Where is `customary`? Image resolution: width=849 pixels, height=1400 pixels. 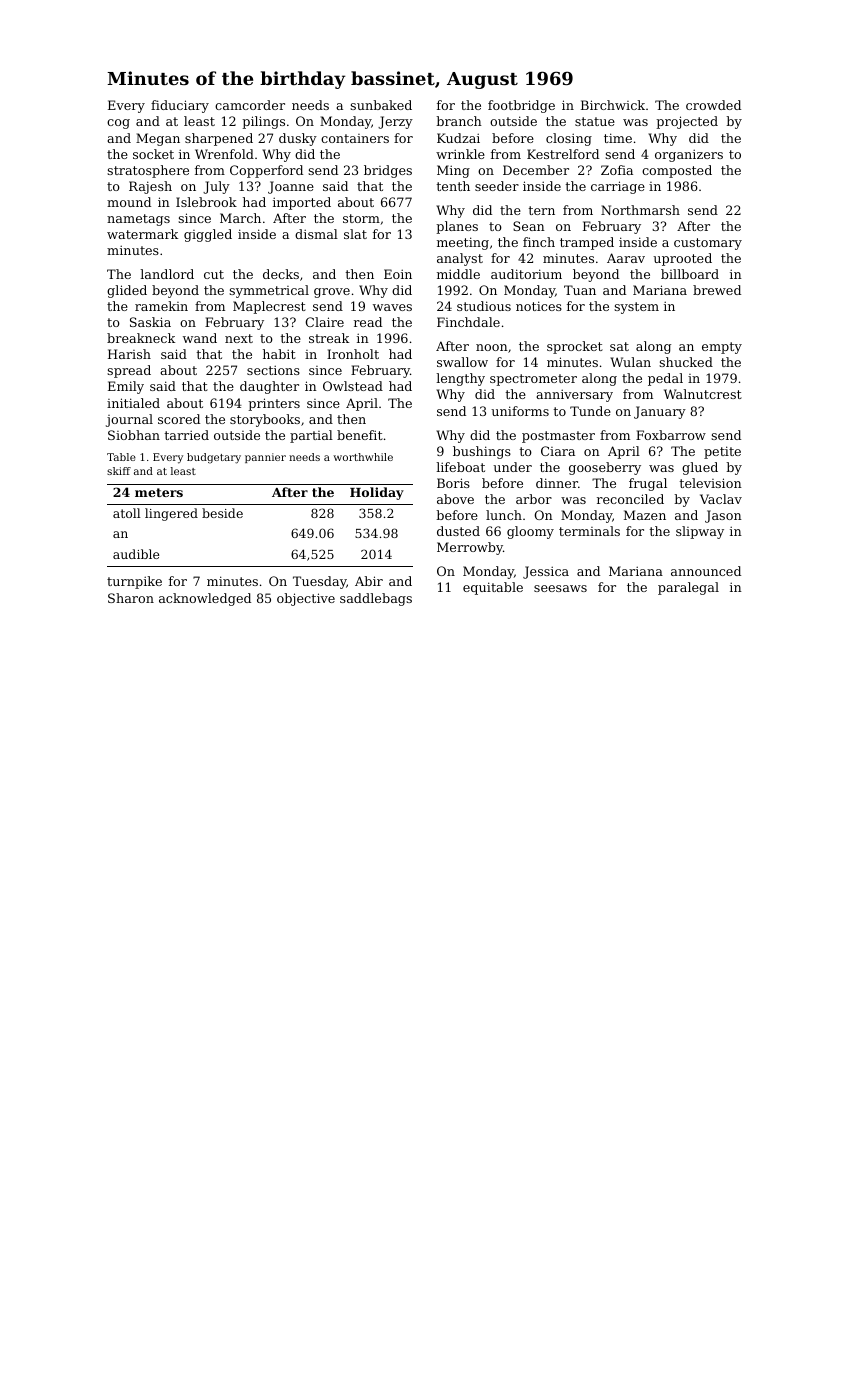
customary is located at coordinates (708, 244).
